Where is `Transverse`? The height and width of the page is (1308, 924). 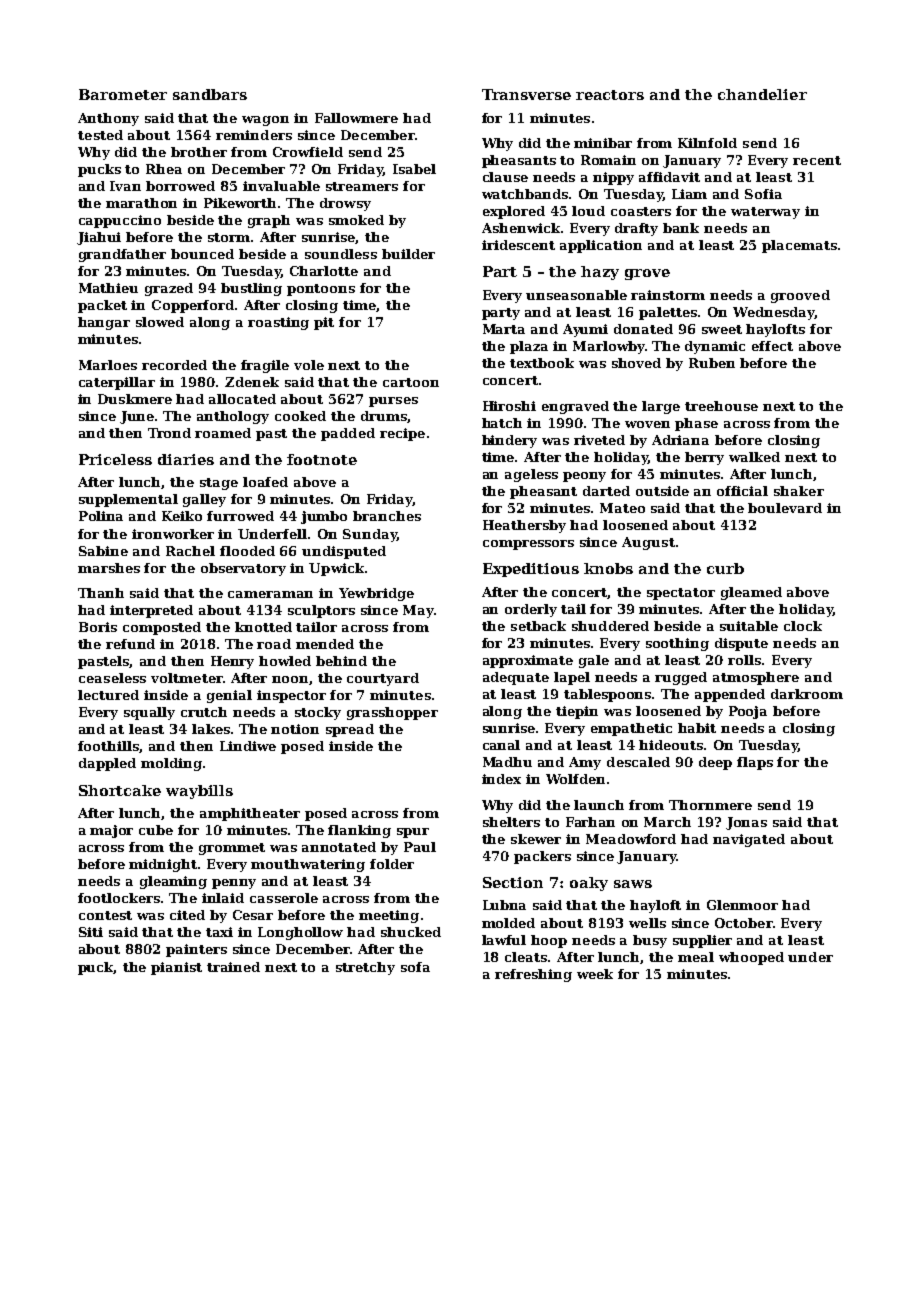
Transverse is located at coordinates (526, 94).
